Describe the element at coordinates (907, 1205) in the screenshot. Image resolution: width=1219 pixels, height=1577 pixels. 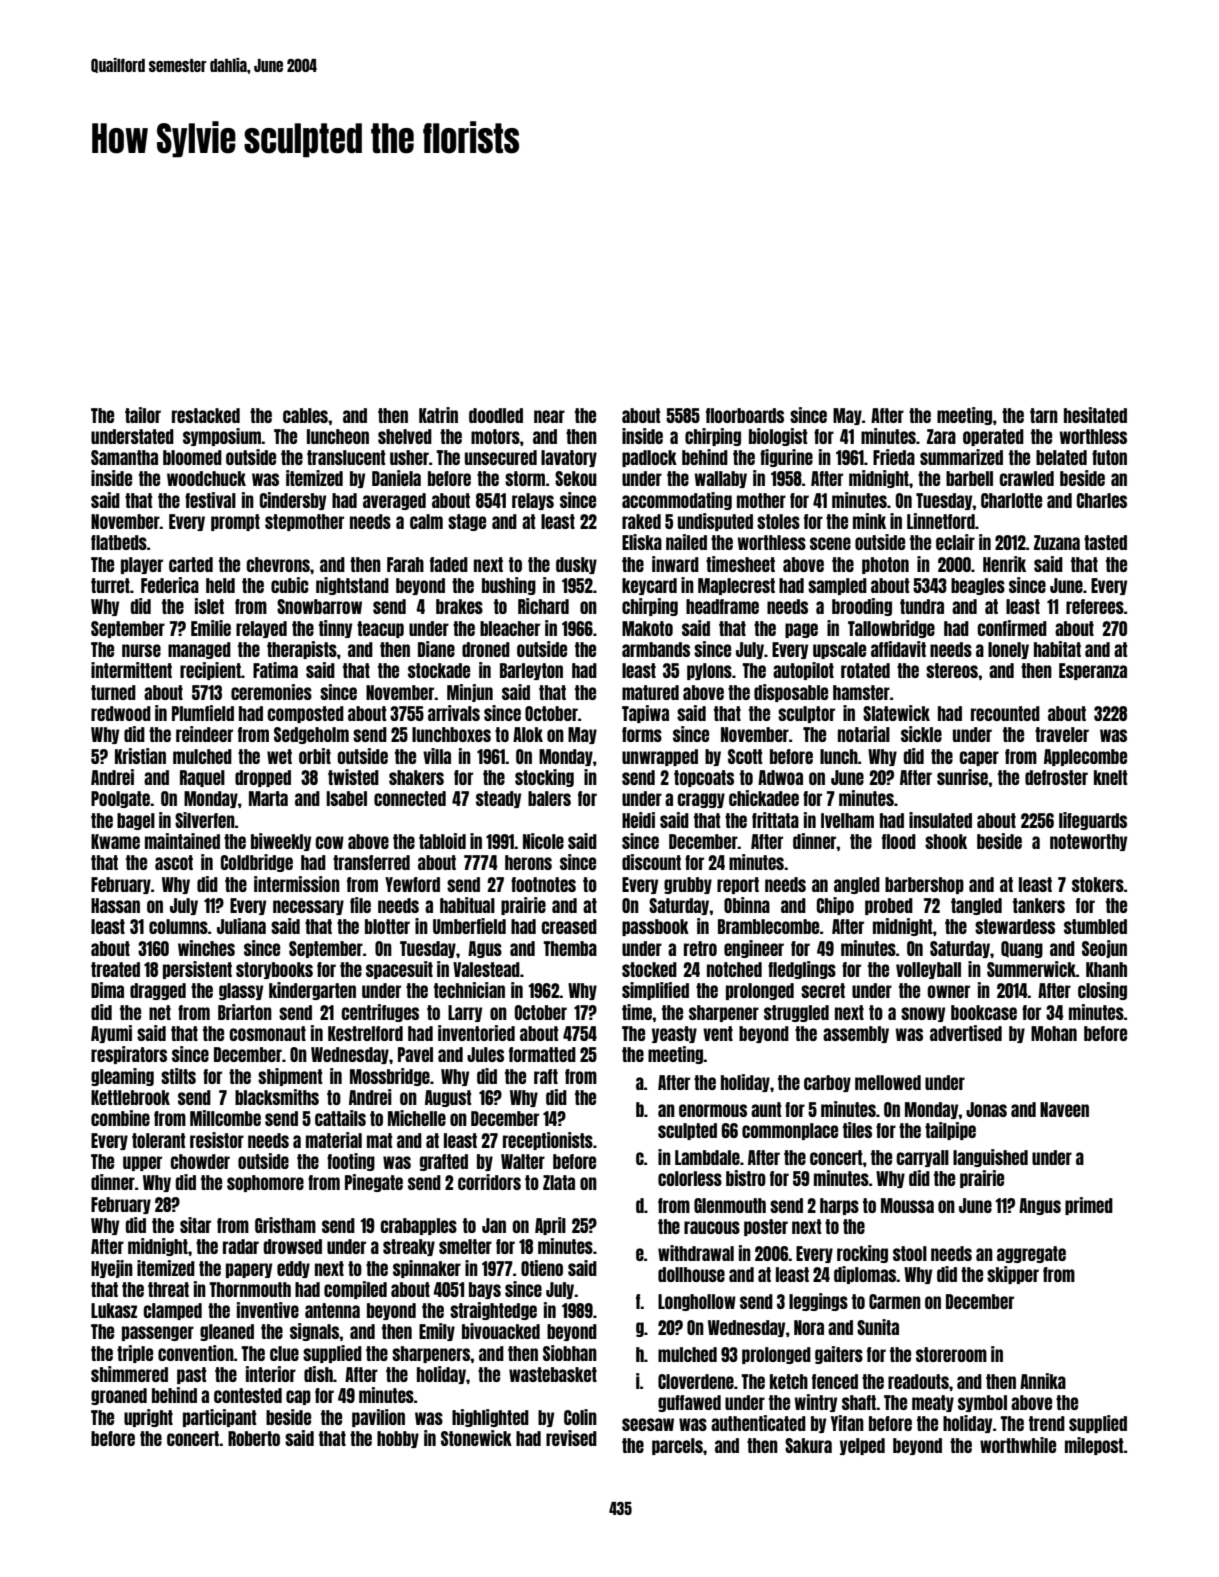
I see `Moussa` at that location.
